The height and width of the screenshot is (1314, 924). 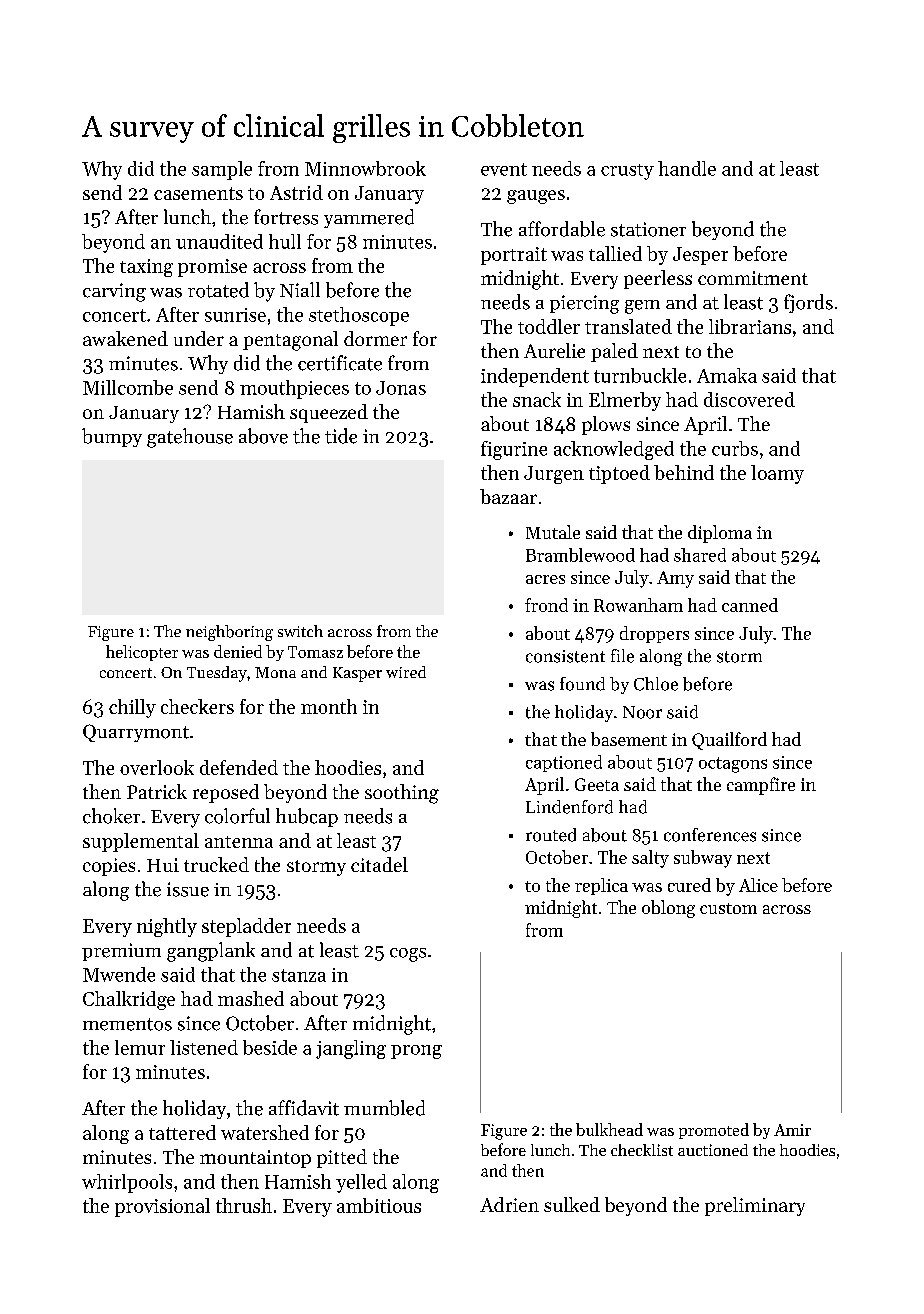 What do you see at coordinates (402, 794) in the screenshot?
I see `soothing` at bounding box center [402, 794].
